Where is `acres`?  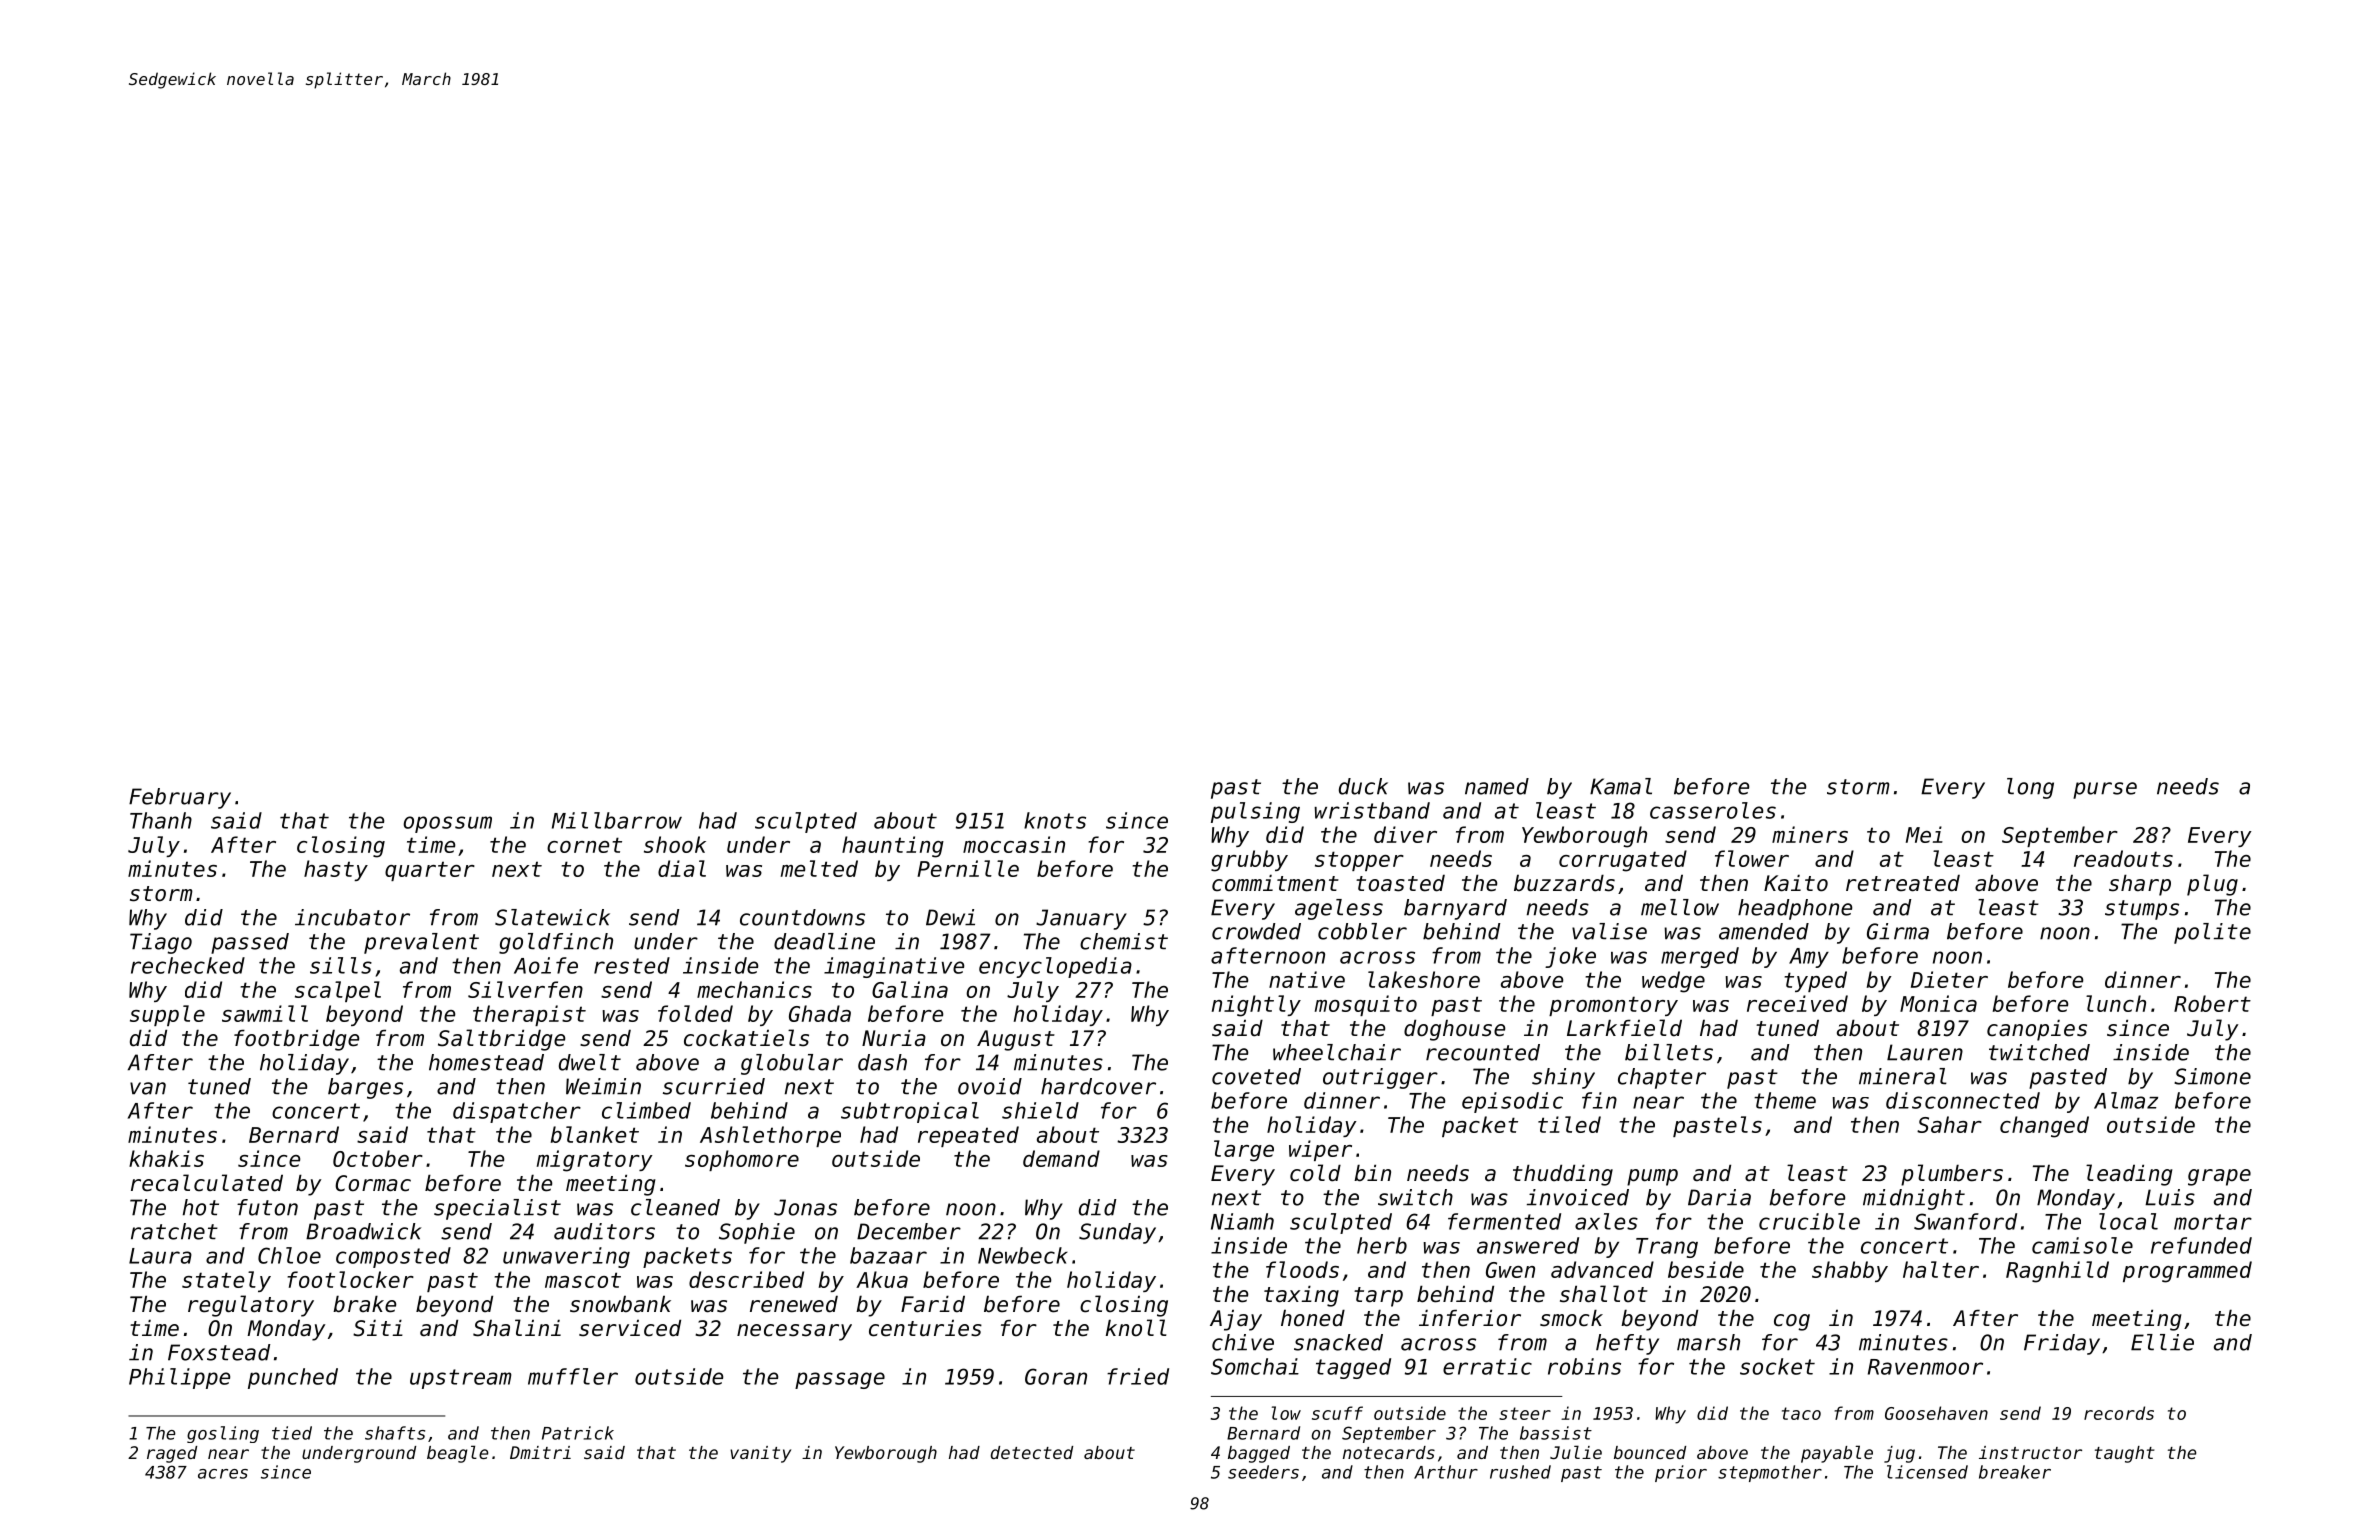 acres is located at coordinates (223, 1474).
